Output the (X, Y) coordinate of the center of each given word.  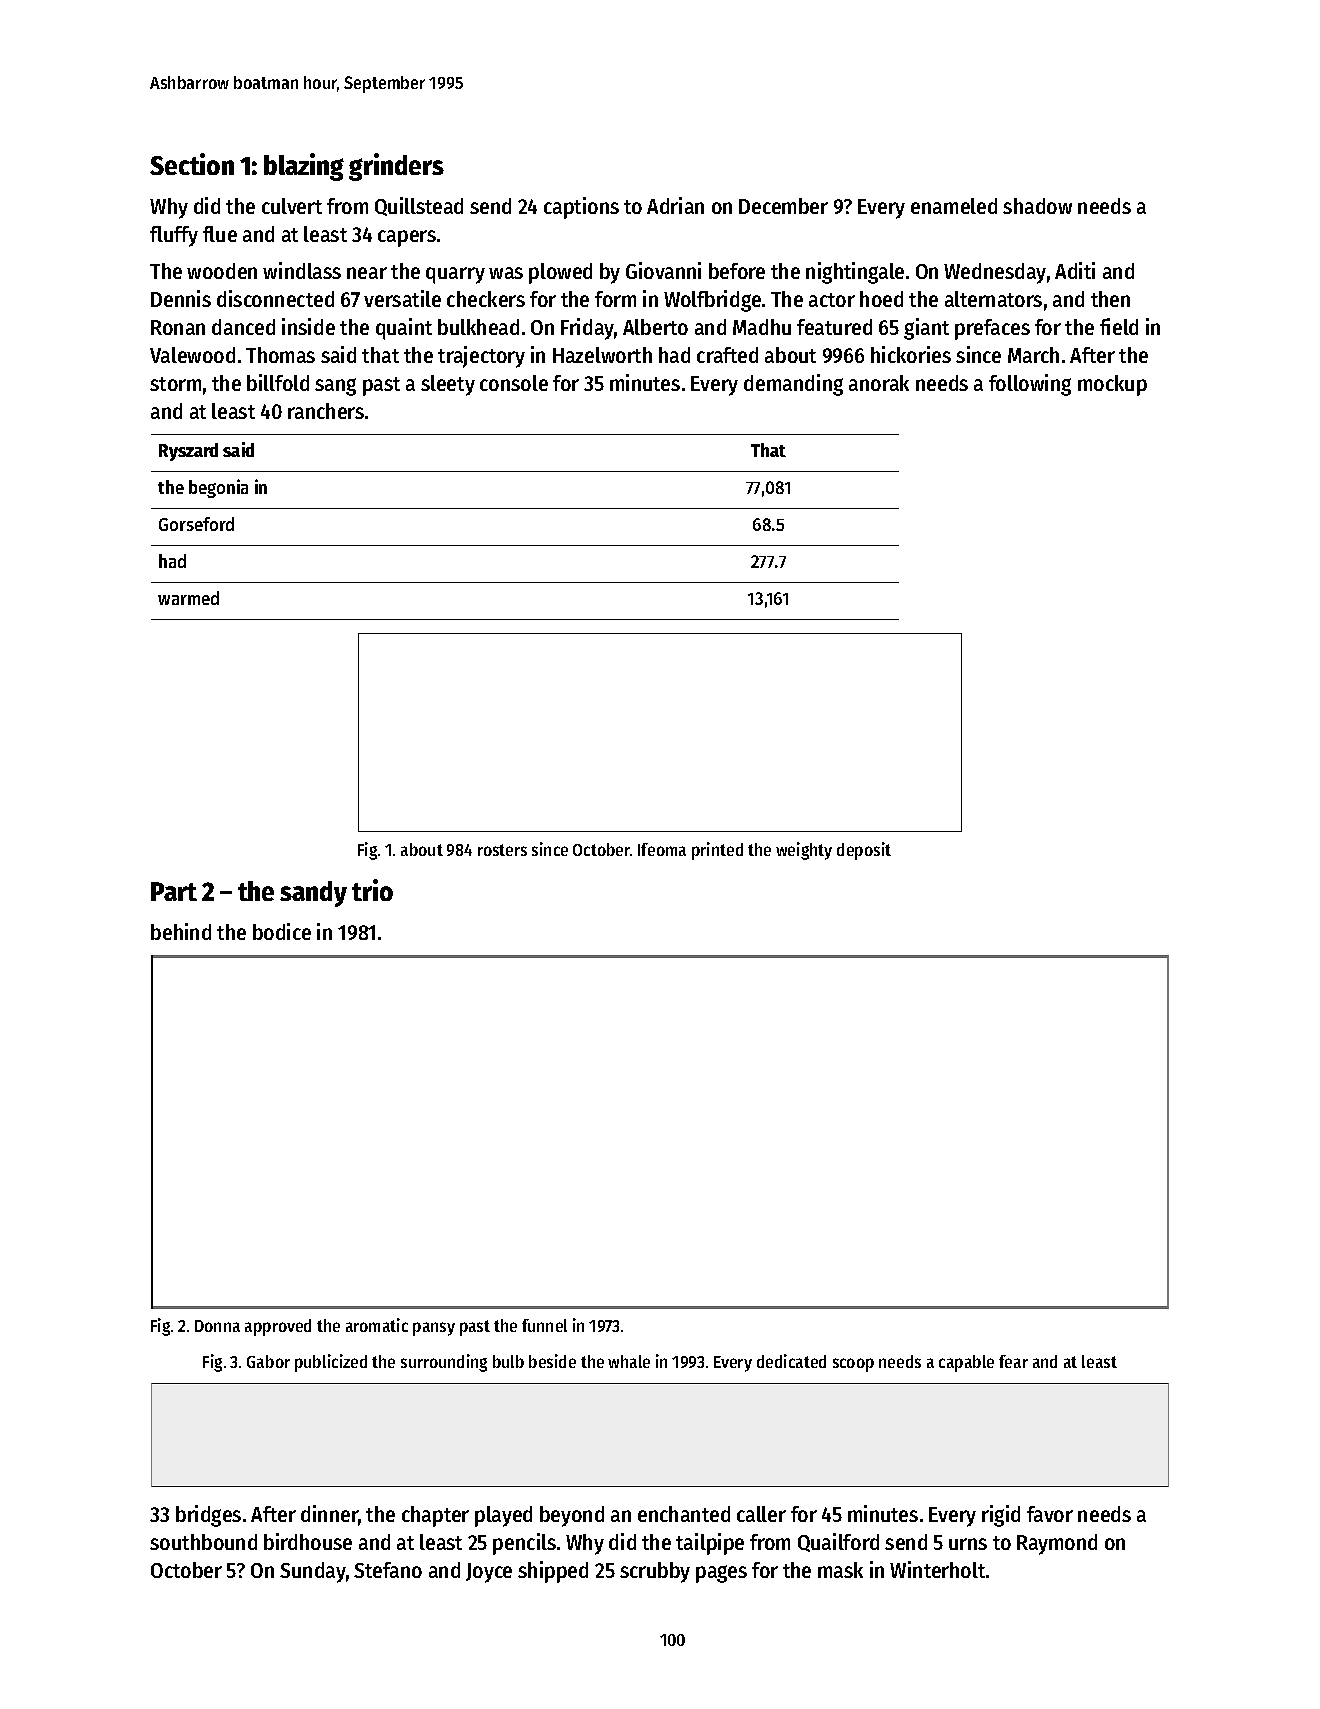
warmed (188, 598)
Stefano (388, 1570)
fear (1013, 1361)
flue (220, 234)
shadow (1037, 206)
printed (717, 851)
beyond (572, 1516)
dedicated (791, 1361)
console (514, 383)
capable (966, 1363)
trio (372, 890)
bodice (282, 931)
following (1030, 385)
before (737, 271)
